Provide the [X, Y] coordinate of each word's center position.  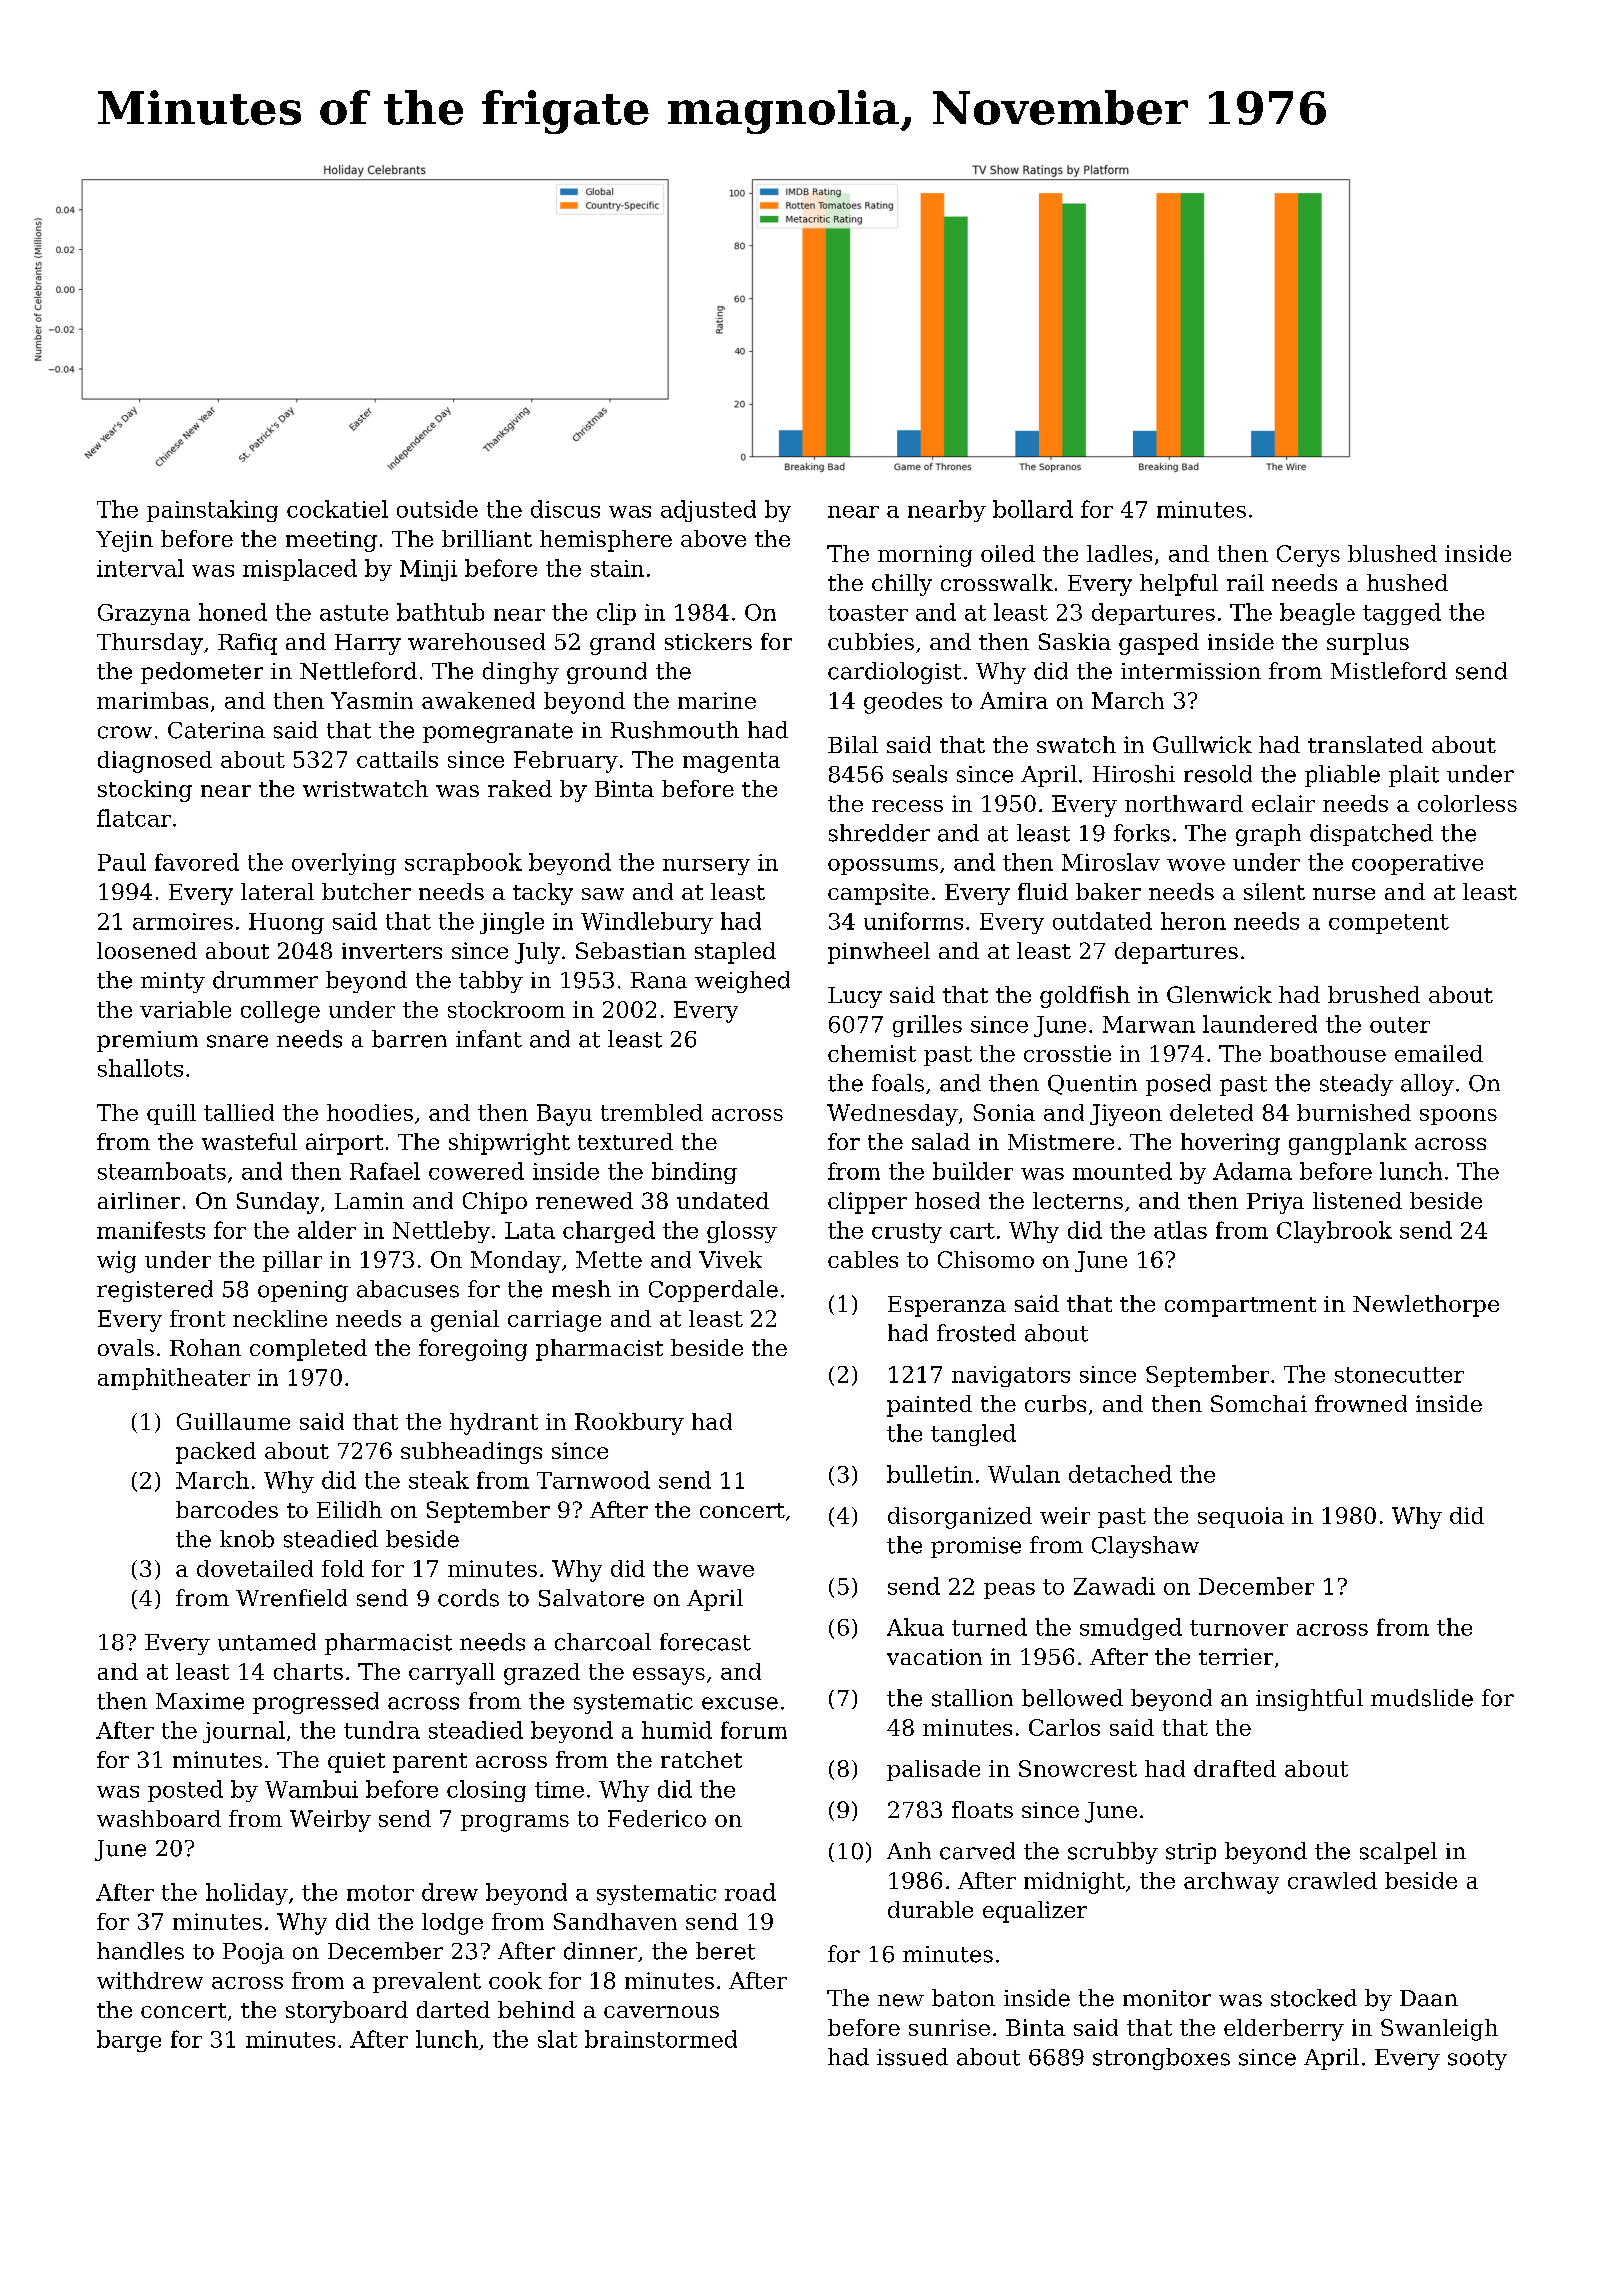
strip [1191, 1853]
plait [1414, 776]
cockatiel [337, 509]
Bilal [853, 744]
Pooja [253, 1953]
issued [912, 2057]
